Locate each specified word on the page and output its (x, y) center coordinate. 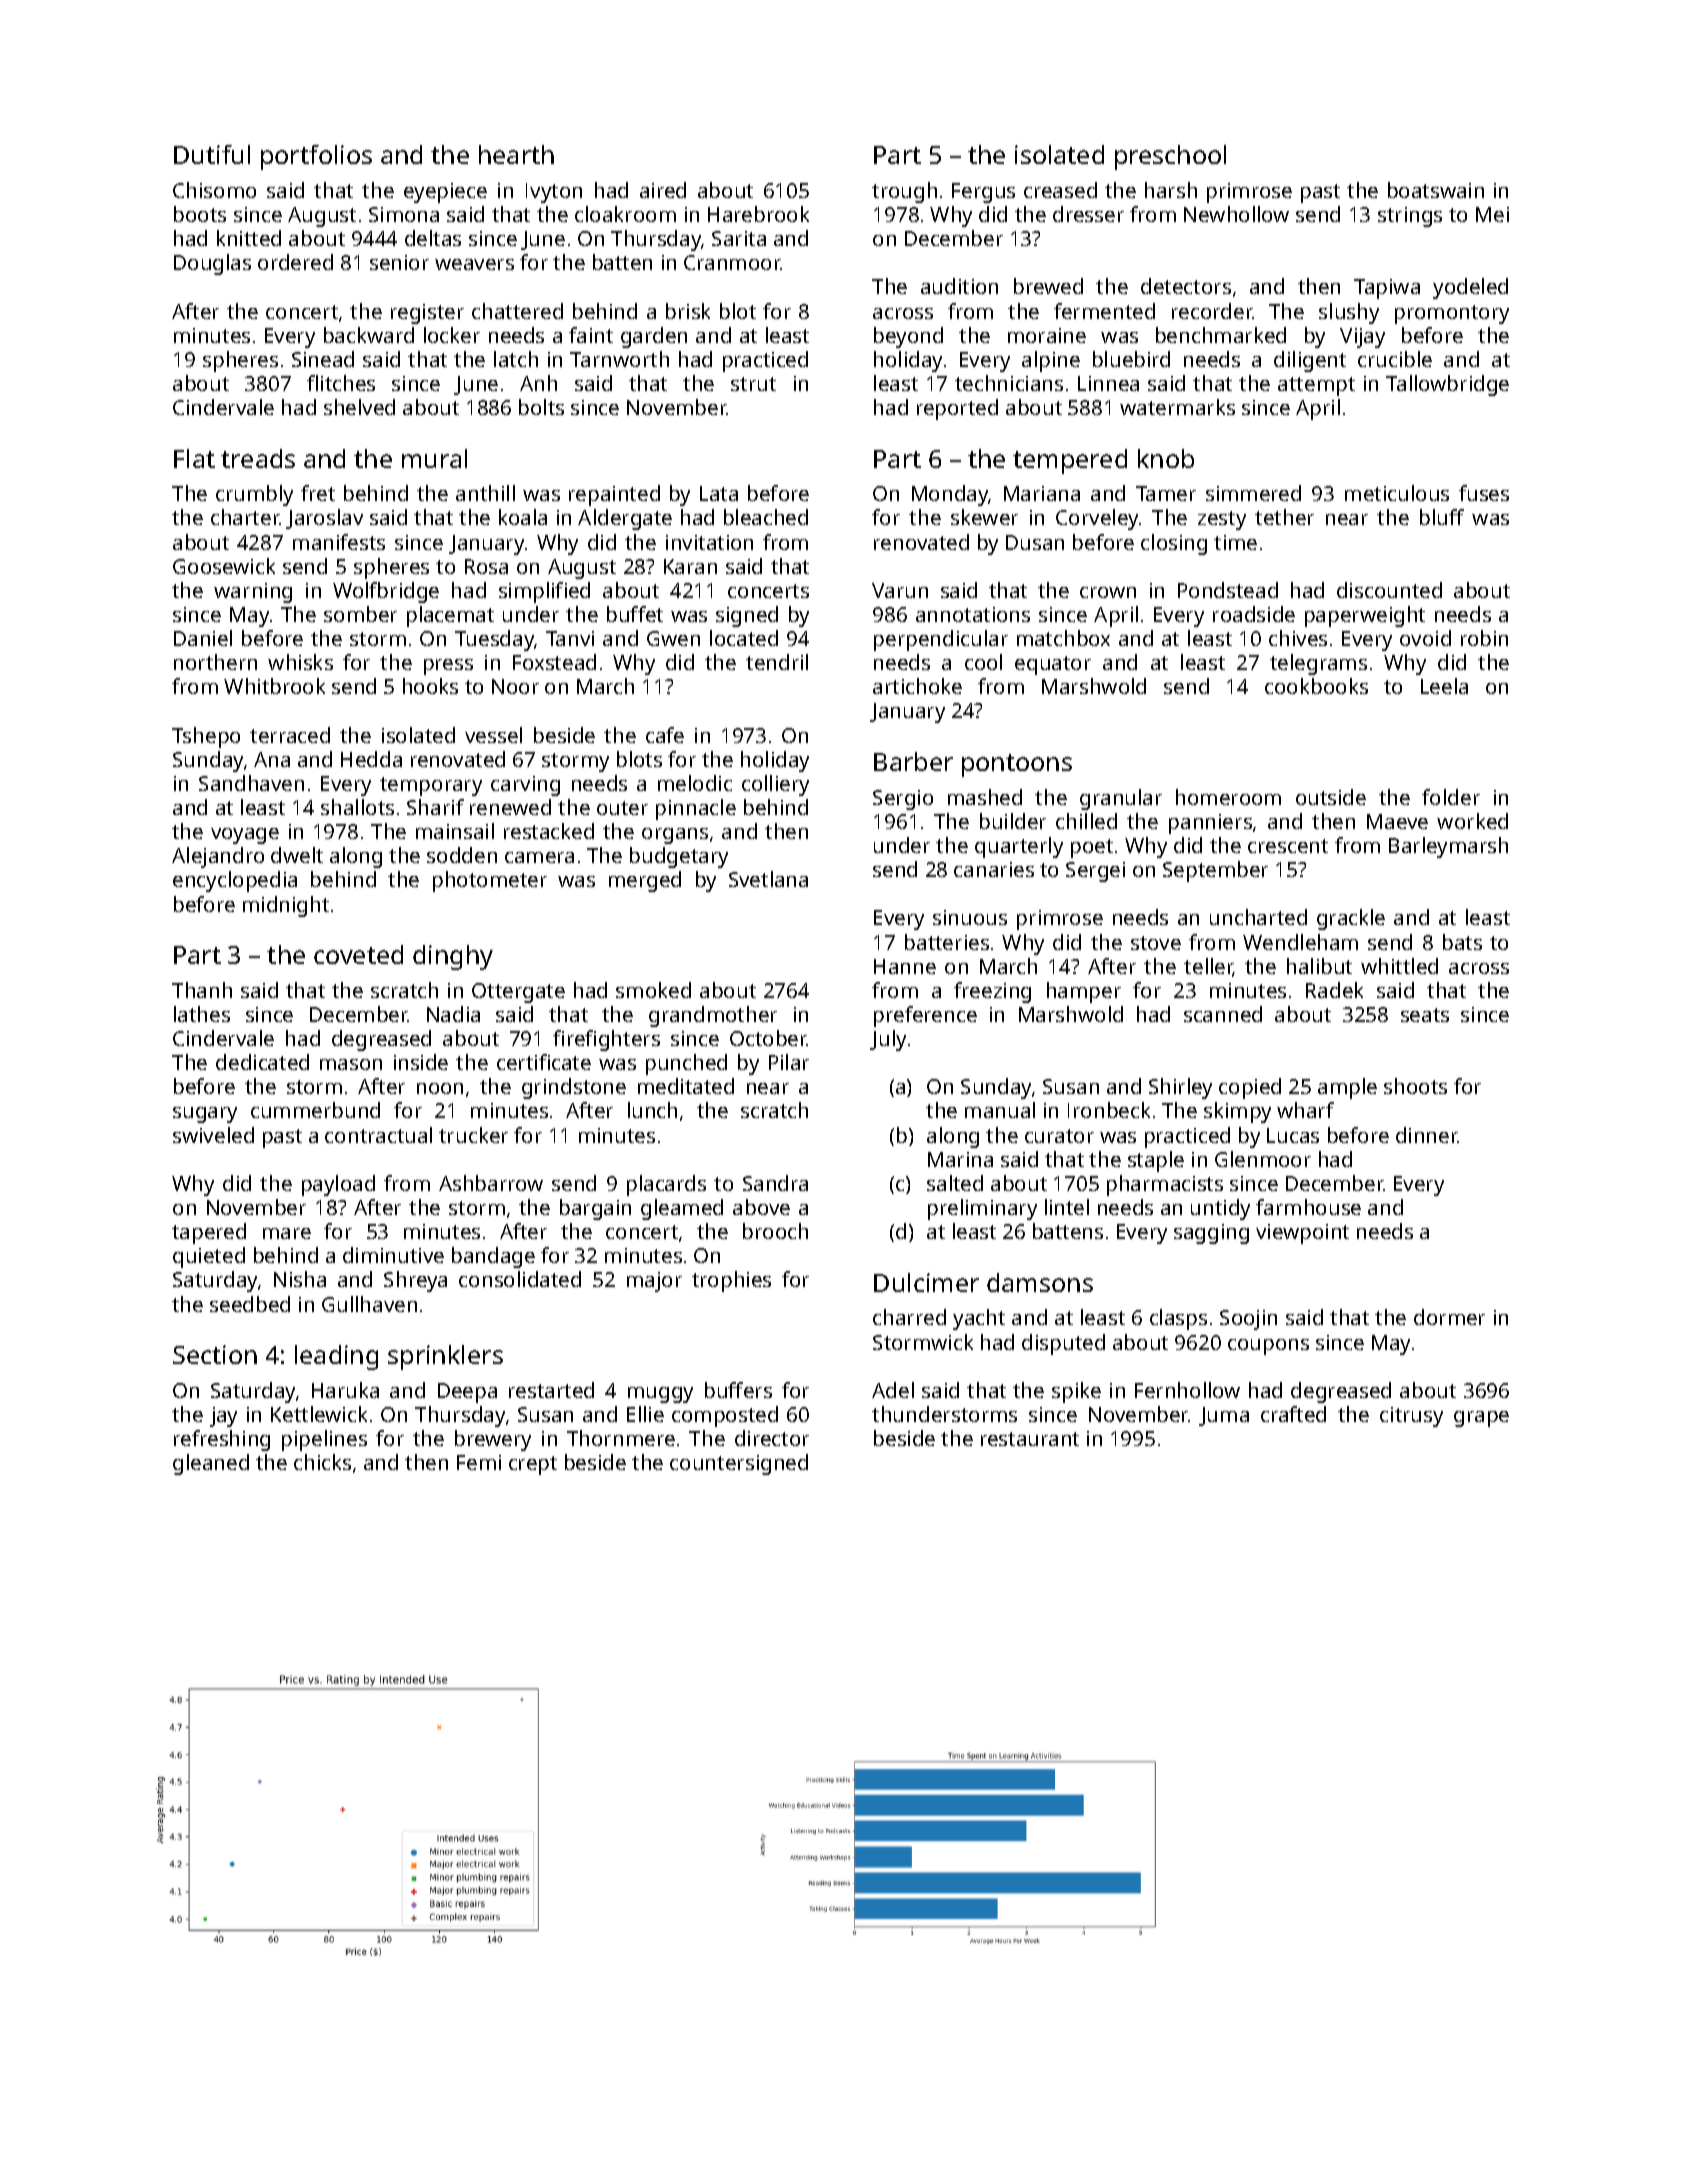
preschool (1170, 157)
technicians (1009, 383)
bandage (493, 1257)
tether (1284, 517)
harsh (1171, 190)
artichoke (917, 686)
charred (909, 1317)
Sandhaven (251, 783)
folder (1451, 797)
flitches (341, 383)
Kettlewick (319, 1414)
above (761, 1207)
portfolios (316, 157)
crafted (1293, 1414)
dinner (1427, 1135)
